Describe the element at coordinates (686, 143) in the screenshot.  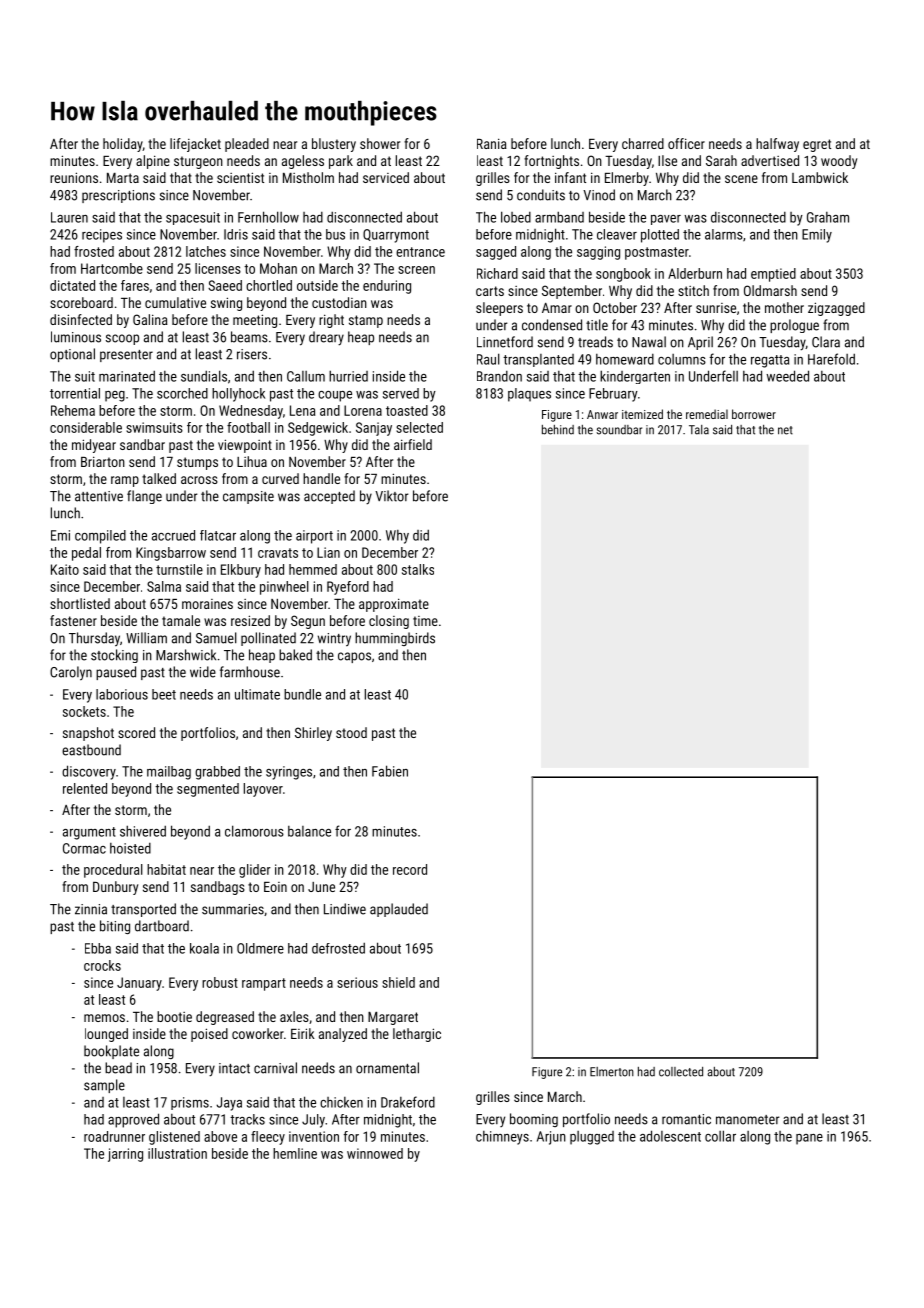
I see `officer` at that location.
